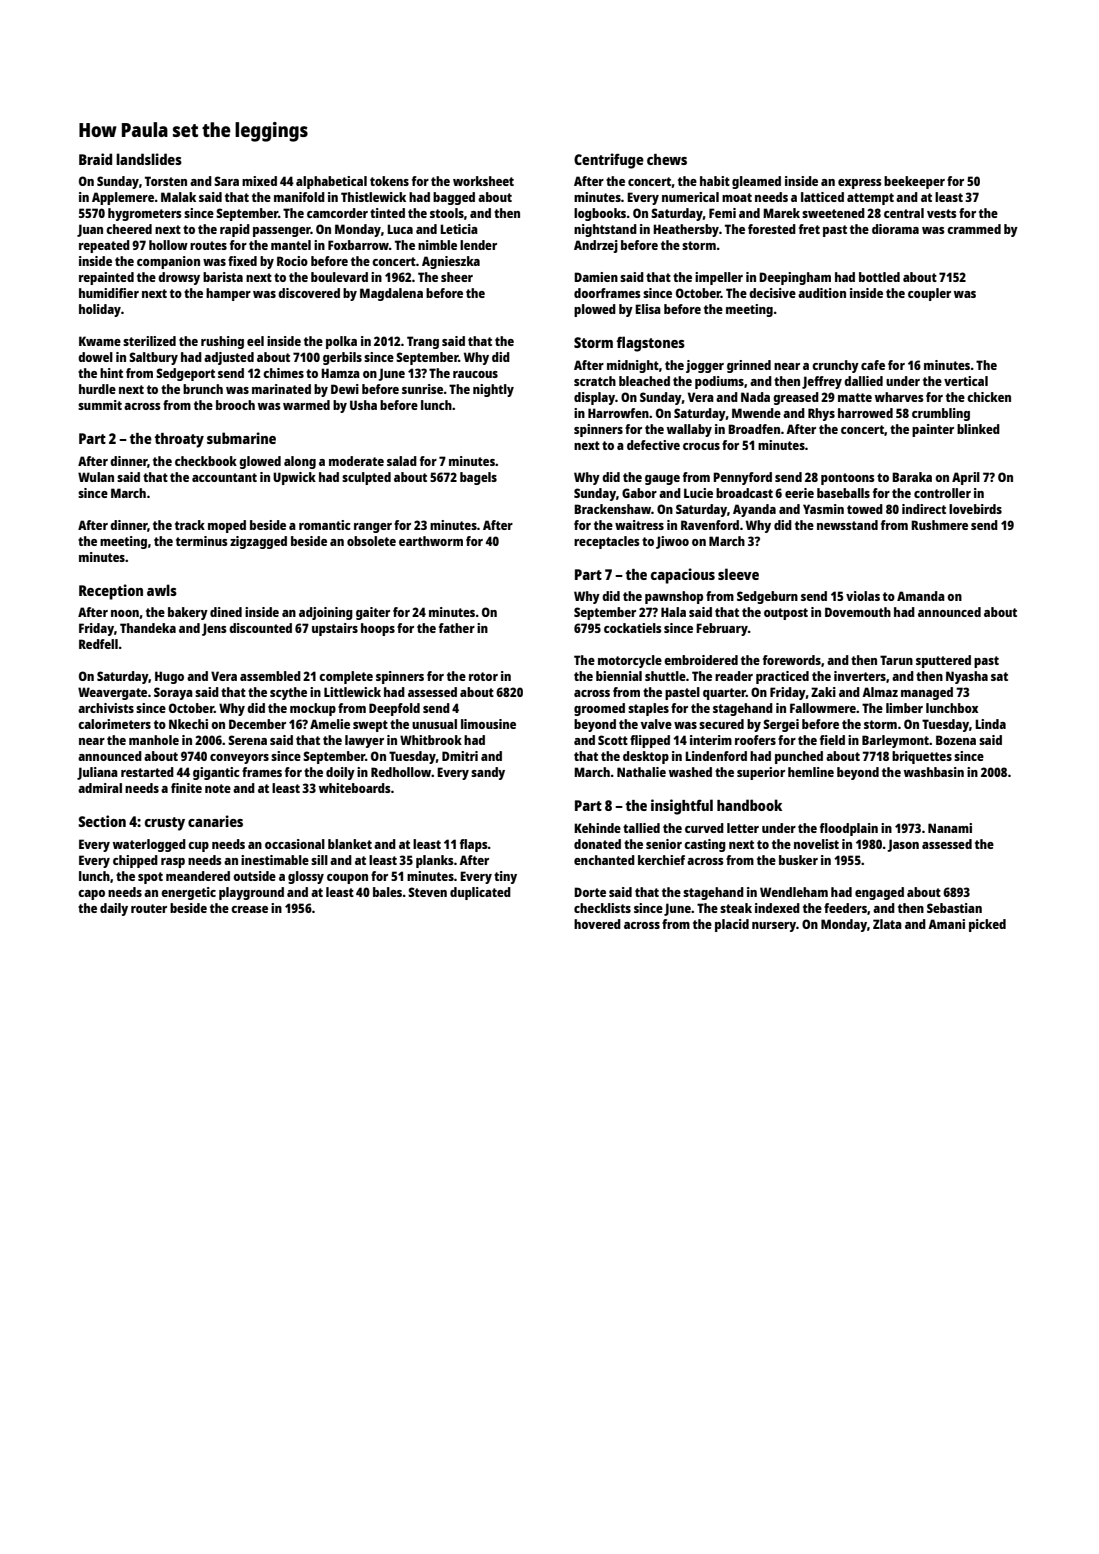 The height and width of the image is (1554, 1099). Describe the element at coordinates (595, 381) in the image. I see `scratch` at that location.
